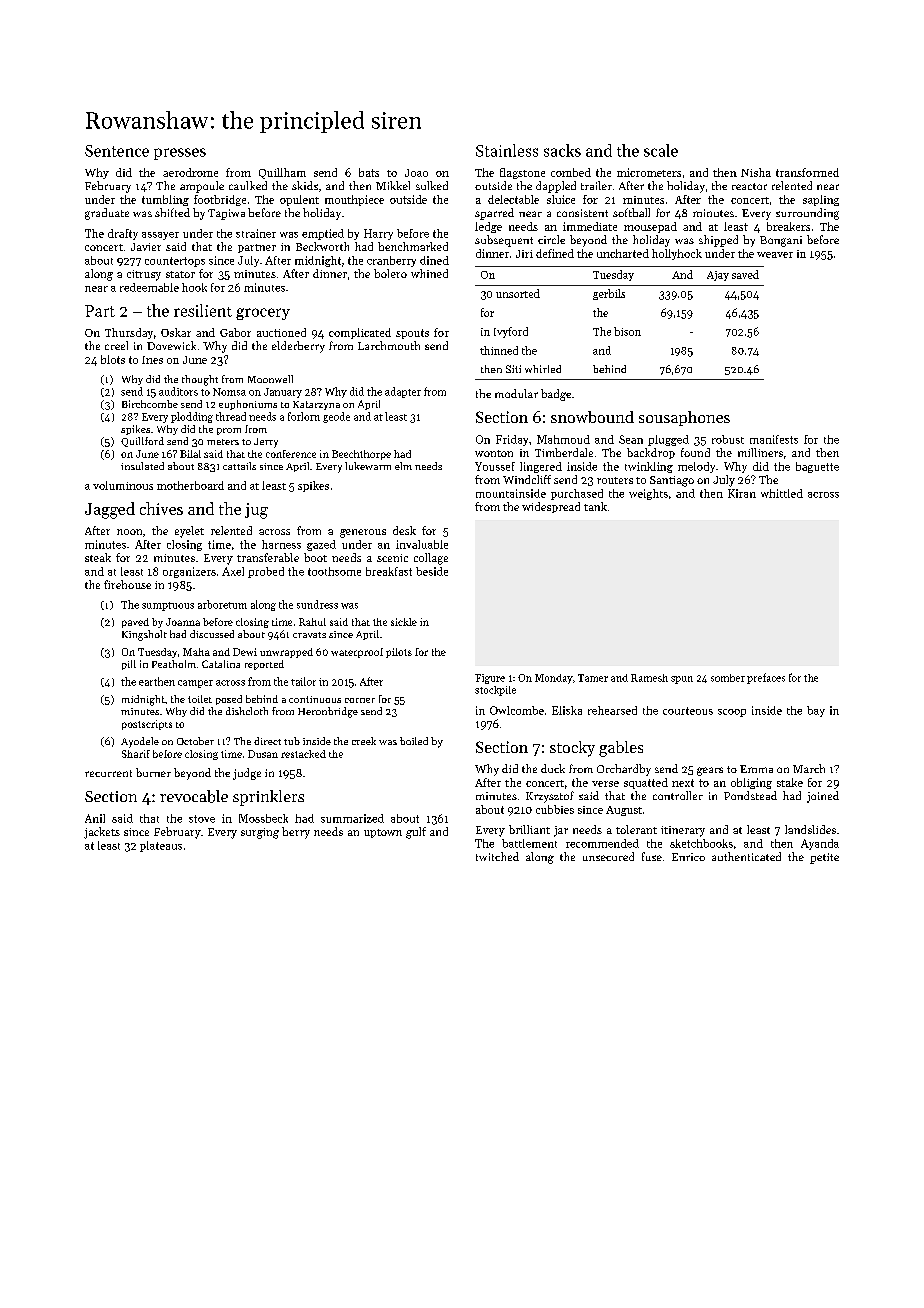 The image size is (924, 1308). What do you see at coordinates (413, 246) in the document?
I see `benchmarked` at bounding box center [413, 246].
